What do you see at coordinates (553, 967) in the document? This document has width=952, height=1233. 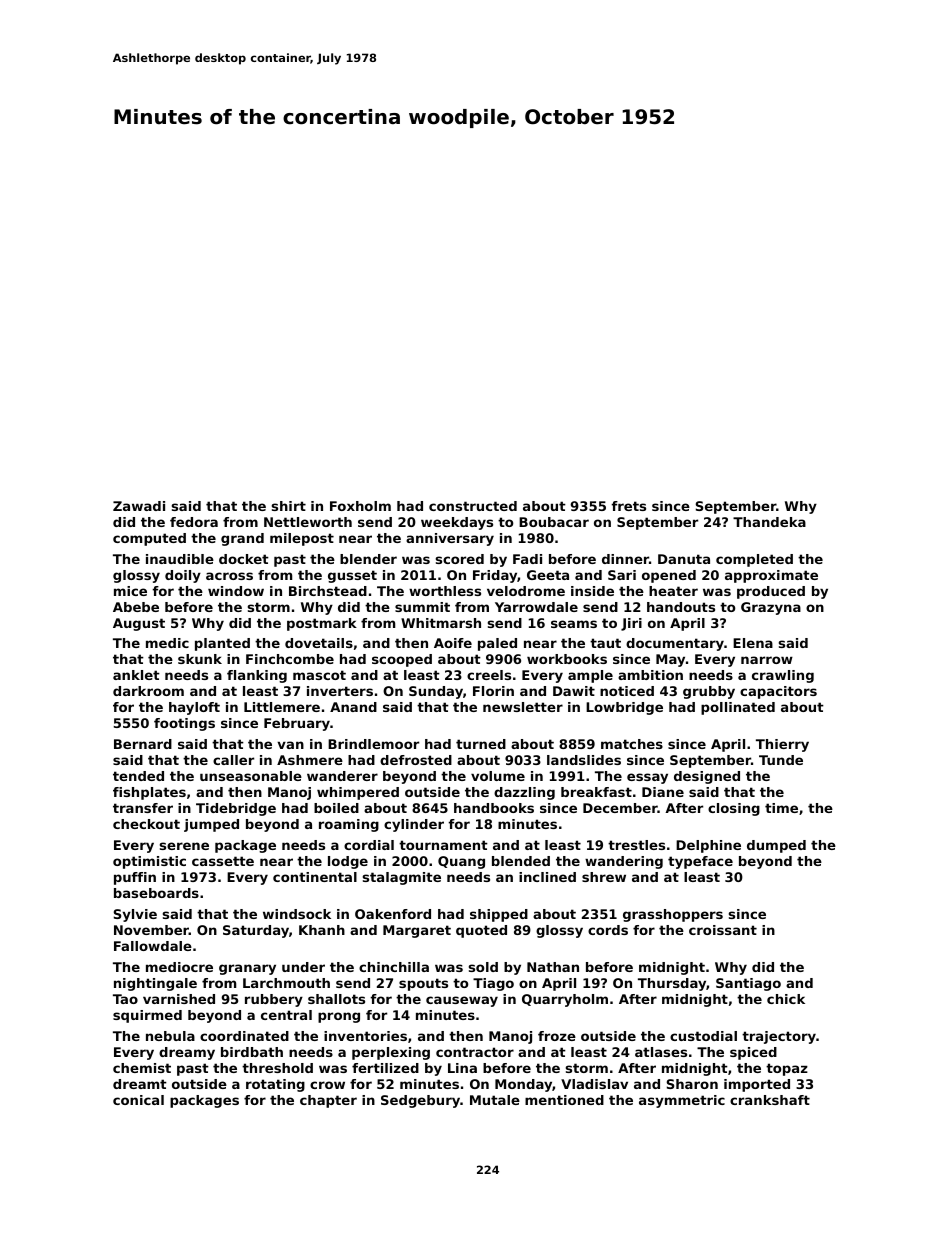 I see `Nathan` at bounding box center [553, 967].
